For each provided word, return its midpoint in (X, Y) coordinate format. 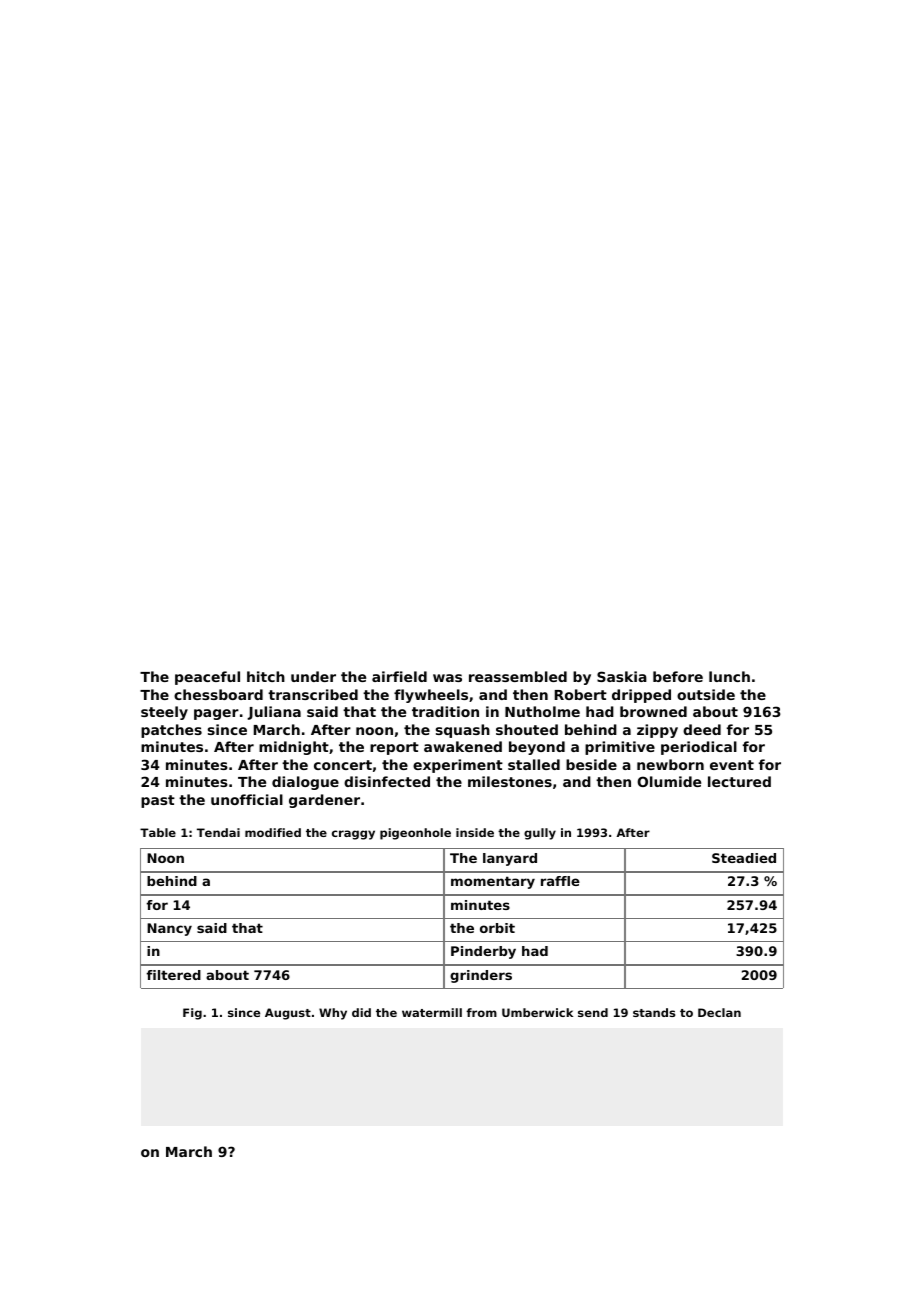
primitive (620, 748)
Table (158, 832)
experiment (458, 766)
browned (653, 711)
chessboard (218, 694)
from (481, 1012)
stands (654, 1012)
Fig (192, 1014)
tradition (445, 711)
